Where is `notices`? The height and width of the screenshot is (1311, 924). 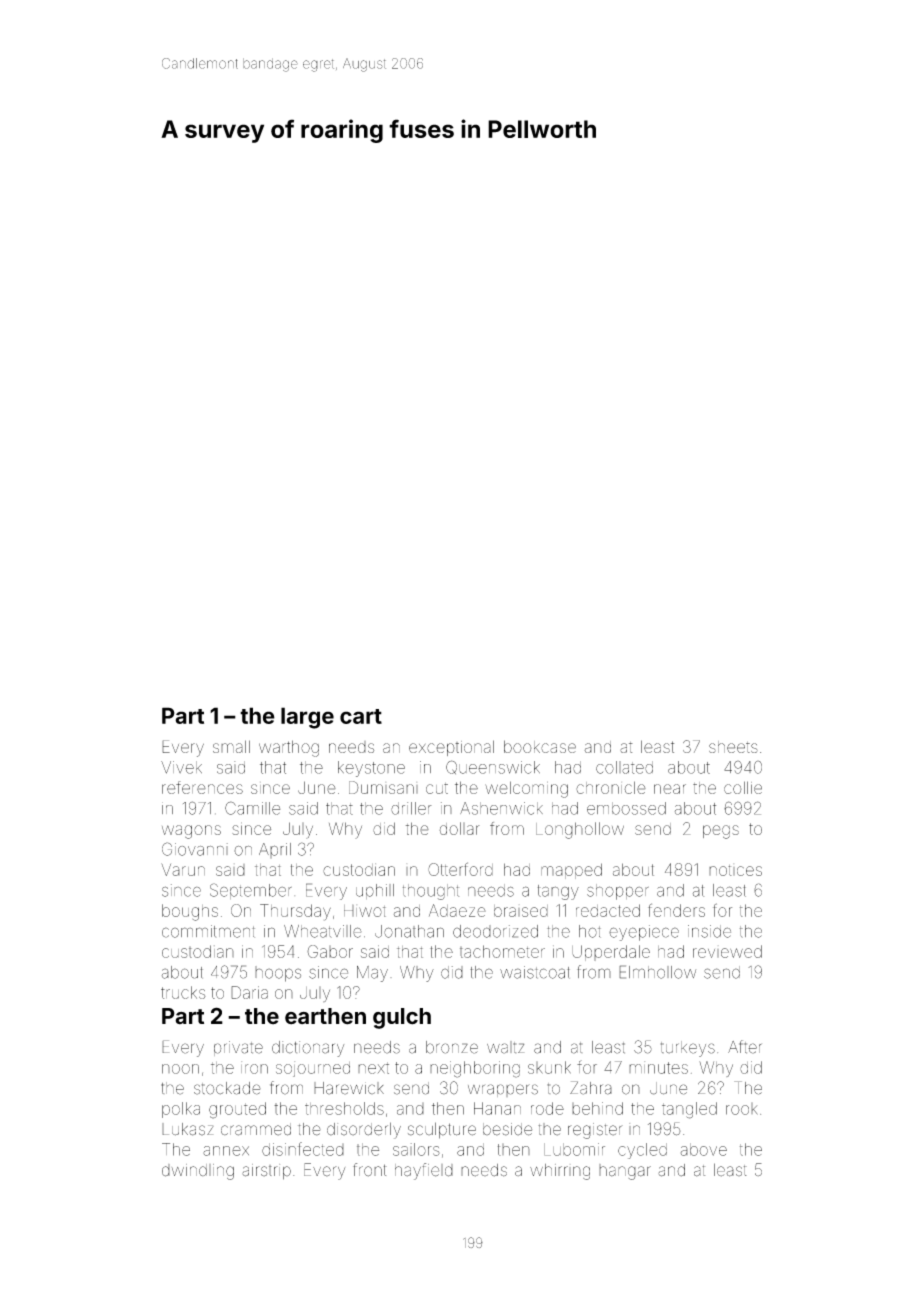 notices is located at coordinates (735, 870).
